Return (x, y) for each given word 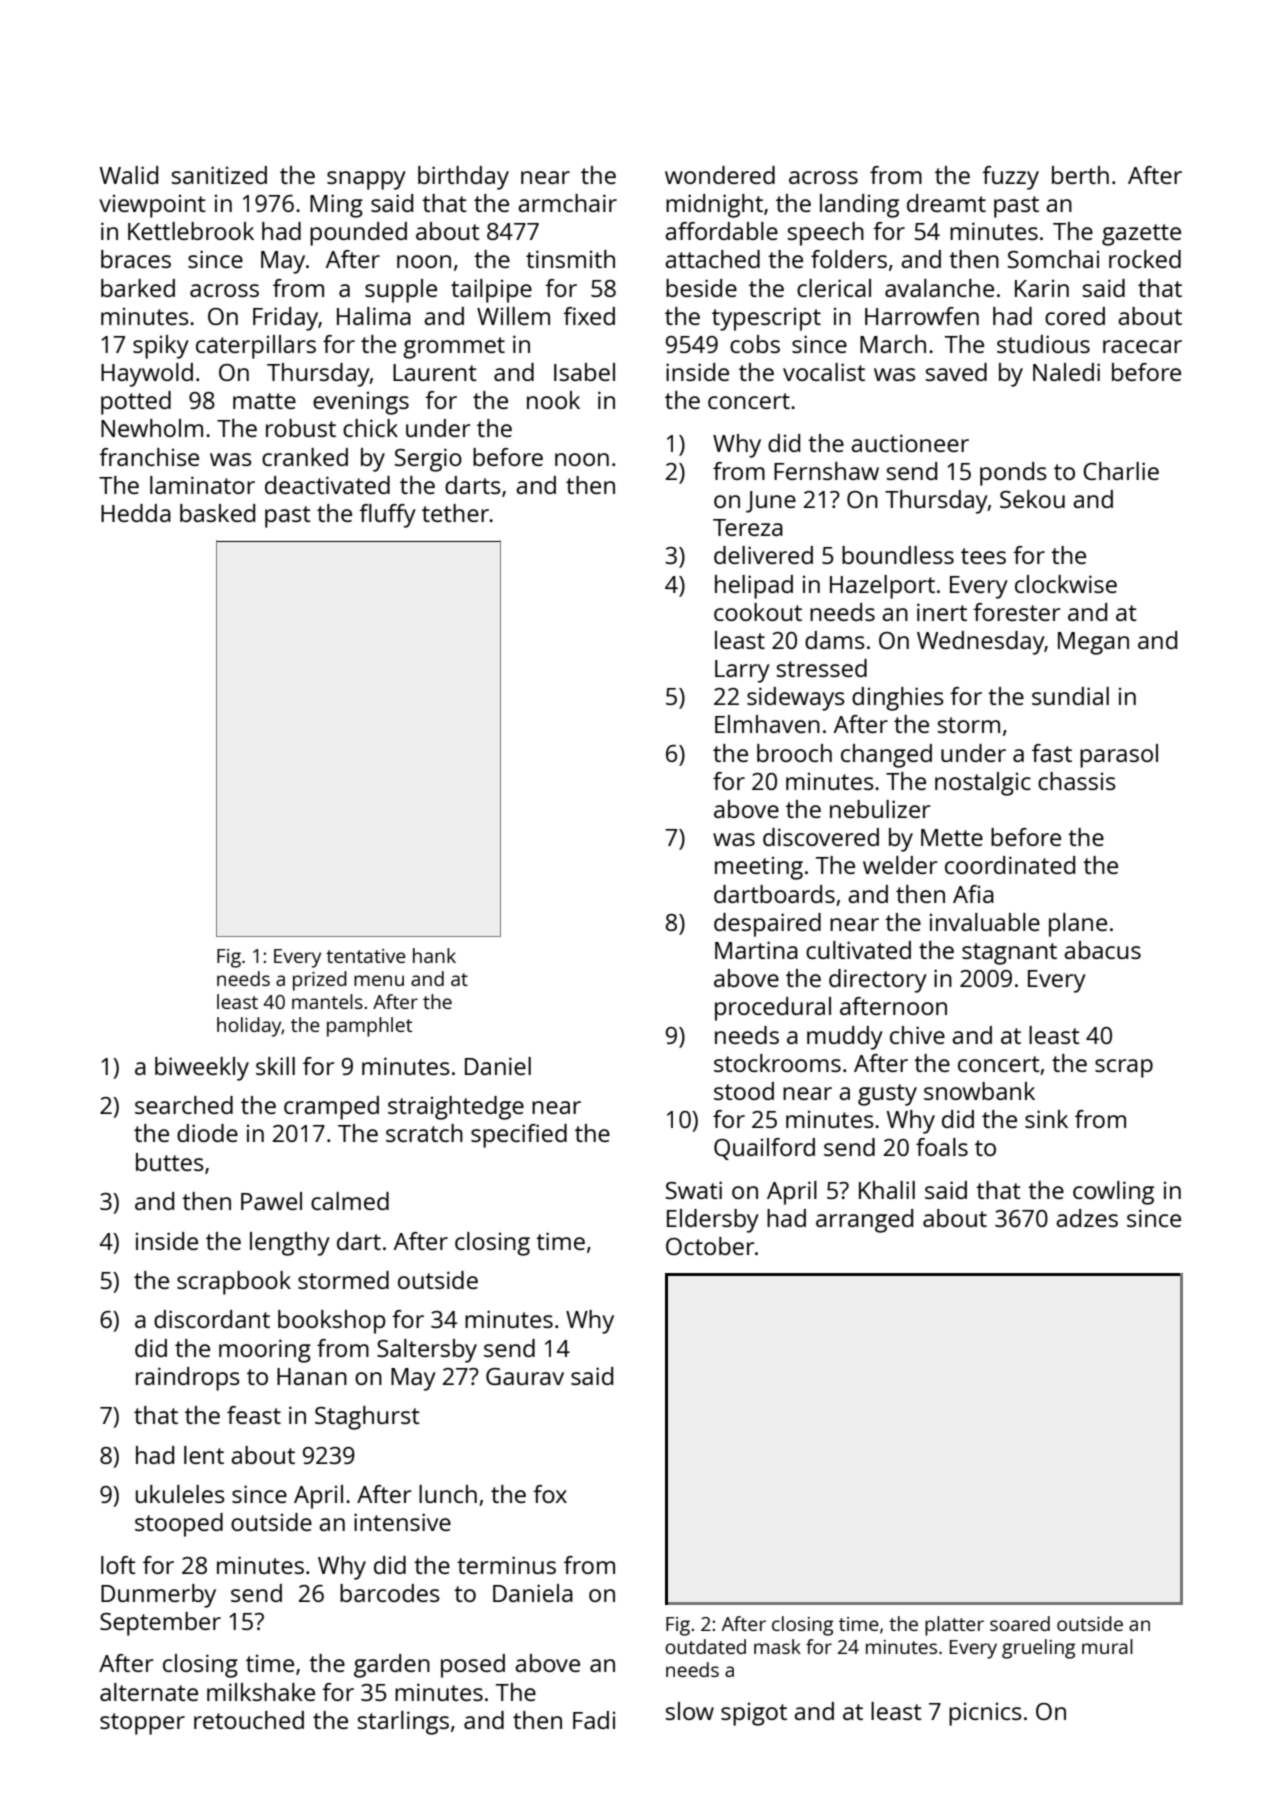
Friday (285, 319)
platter (954, 1626)
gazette (1141, 235)
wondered (720, 175)
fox (550, 1494)
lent (204, 1455)
